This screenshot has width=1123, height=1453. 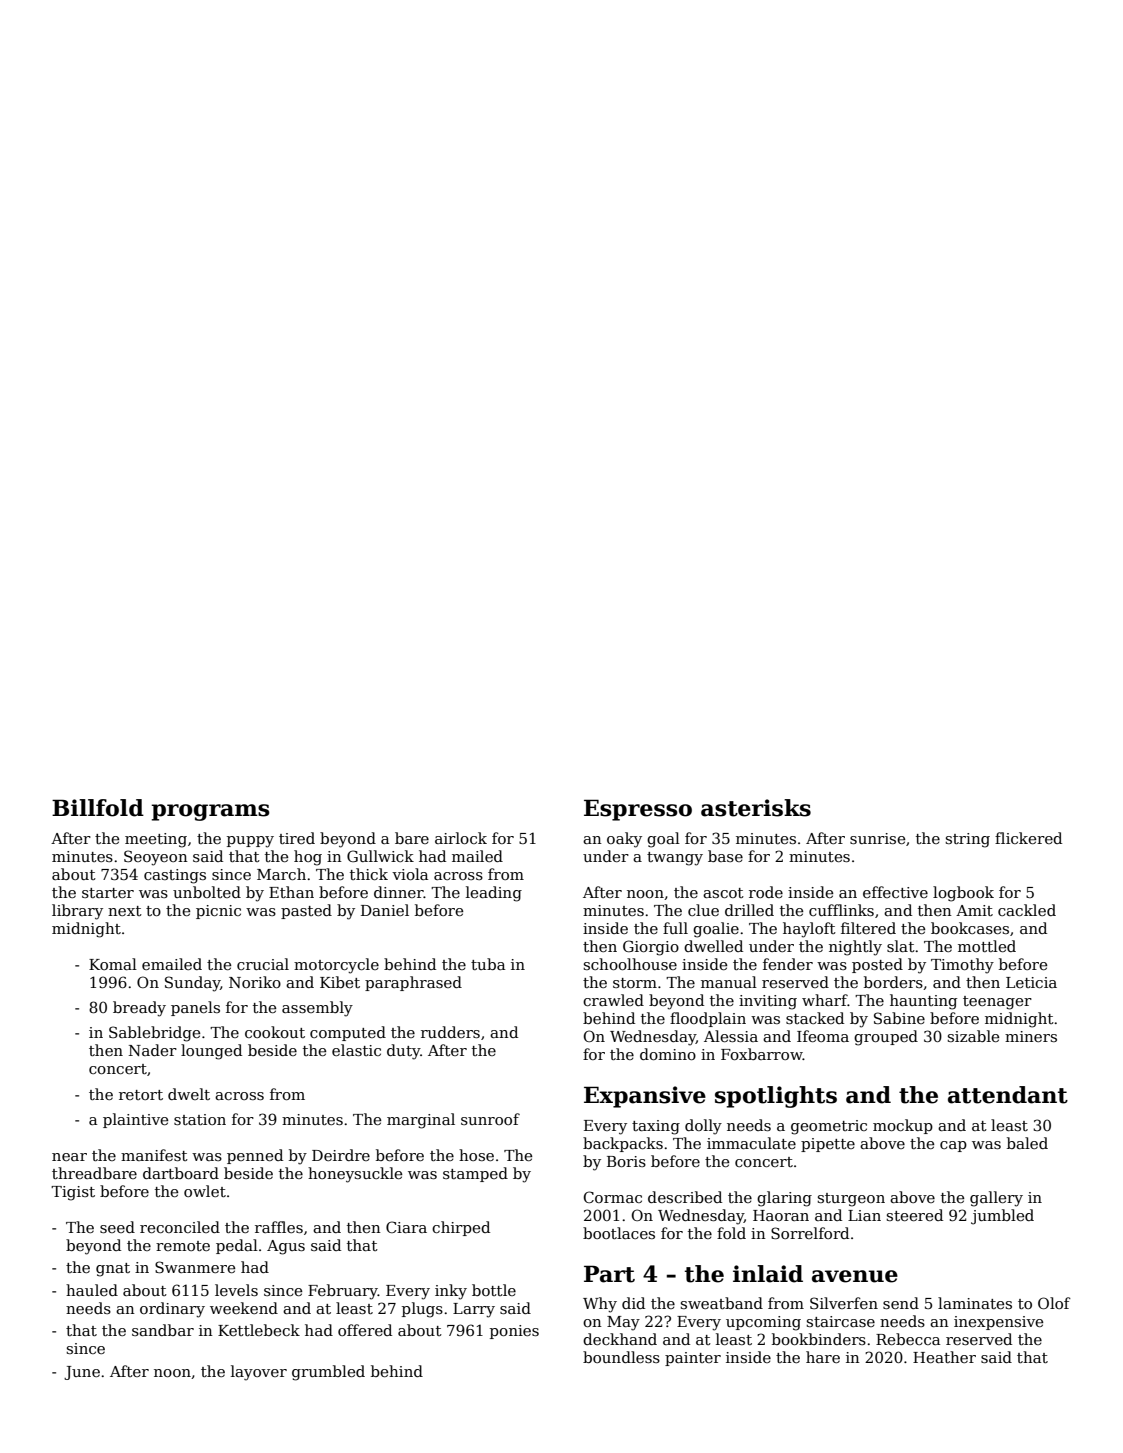 What do you see at coordinates (73, 1193) in the screenshot?
I see `Tigist` at bounding box center [73, 1193].
